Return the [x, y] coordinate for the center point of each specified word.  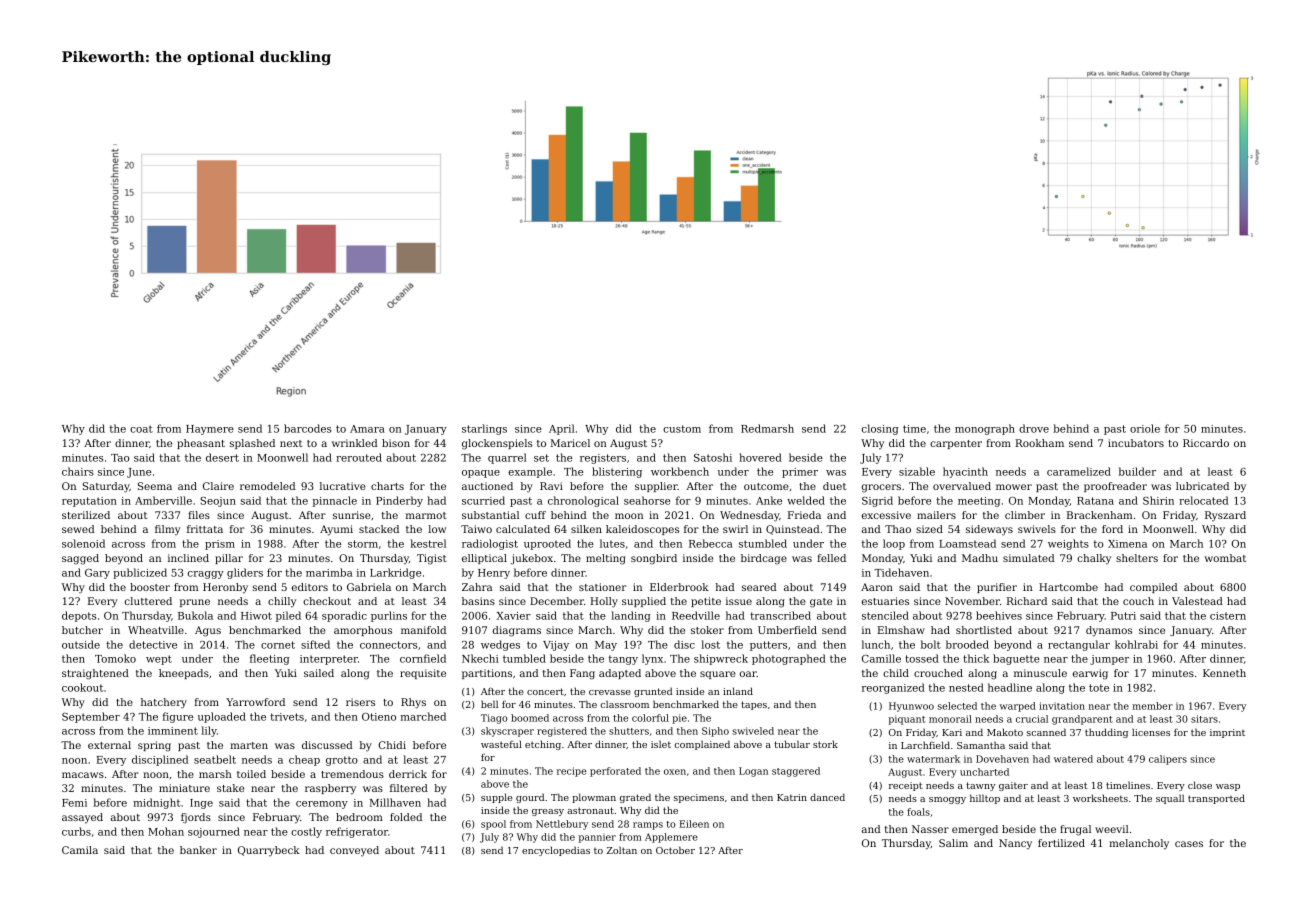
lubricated [1202, 486]
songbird [654, 559]
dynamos [1109, 631]
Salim [953, 843]
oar [748, 674]
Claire [218, 486]
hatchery [164, 703]
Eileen [694, 824]
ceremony [322, 805]
